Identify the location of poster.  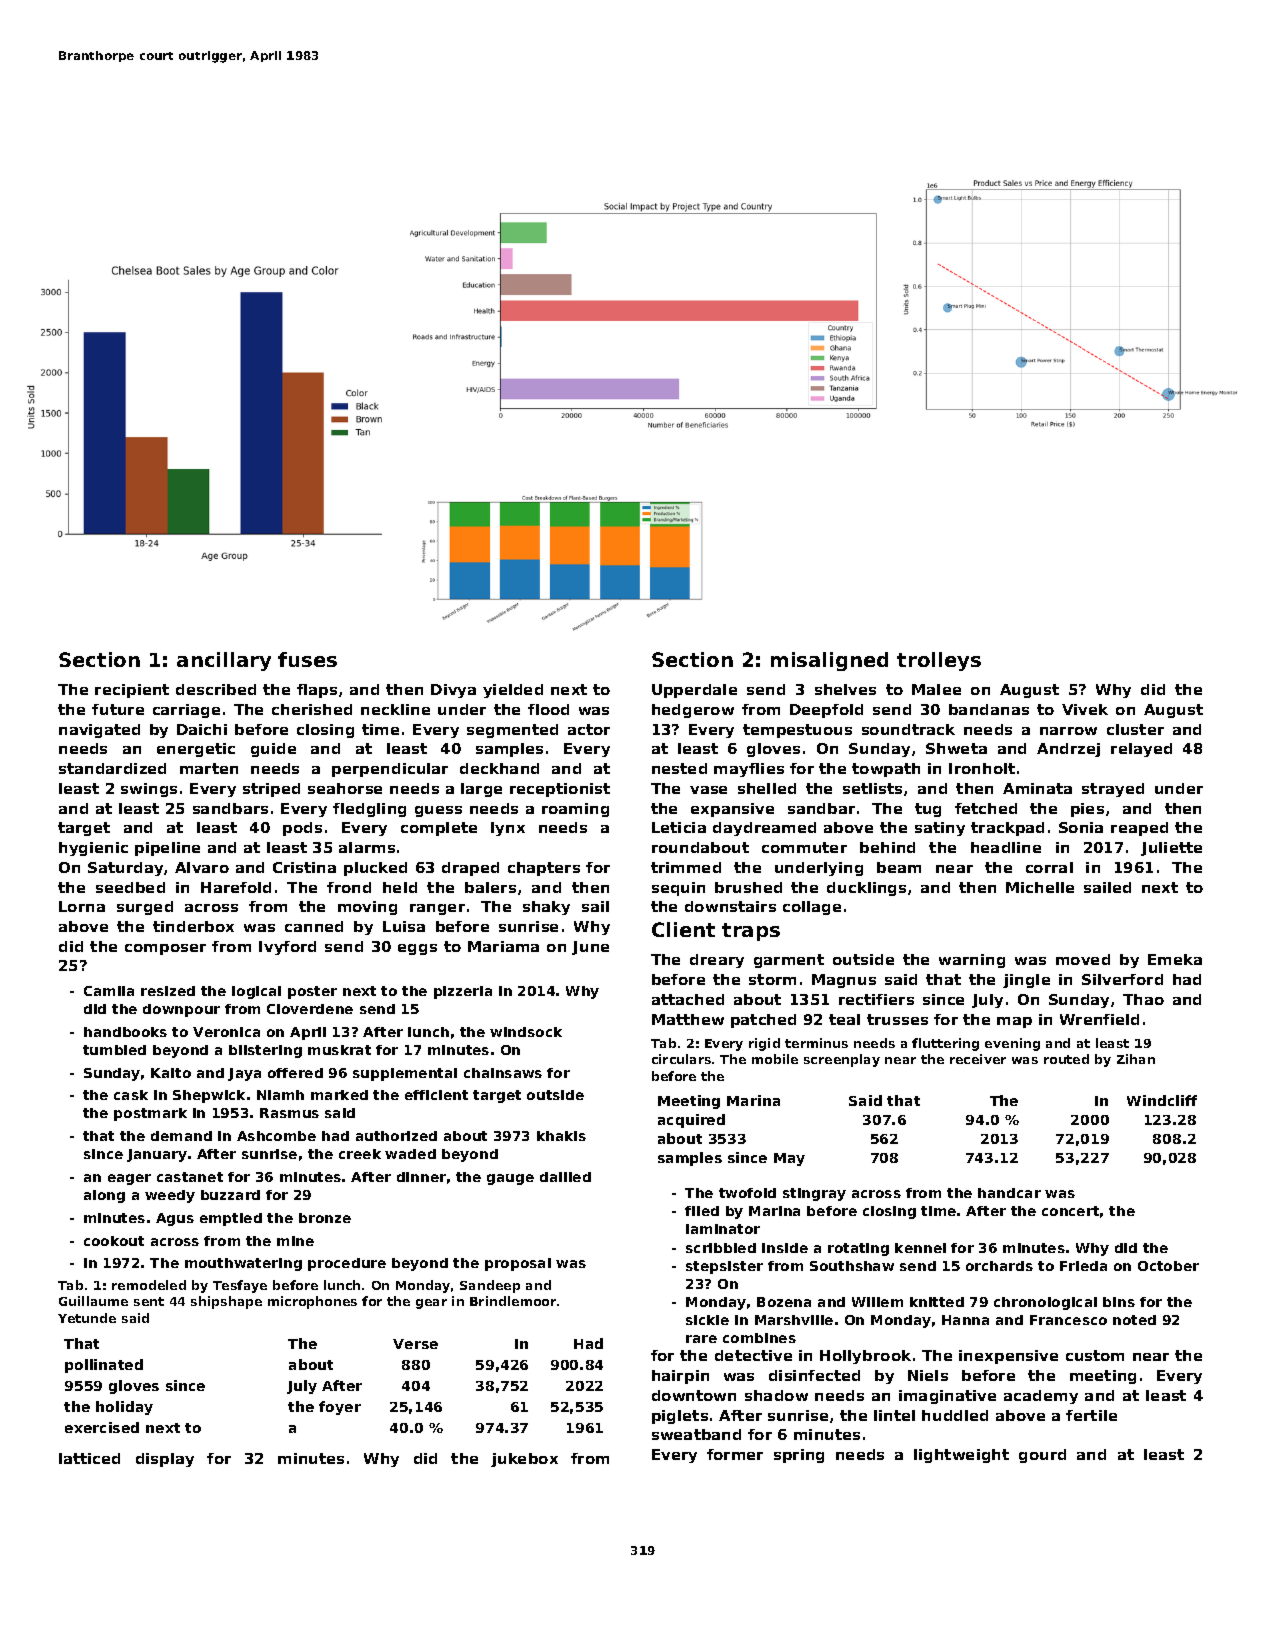
(312, 992).
